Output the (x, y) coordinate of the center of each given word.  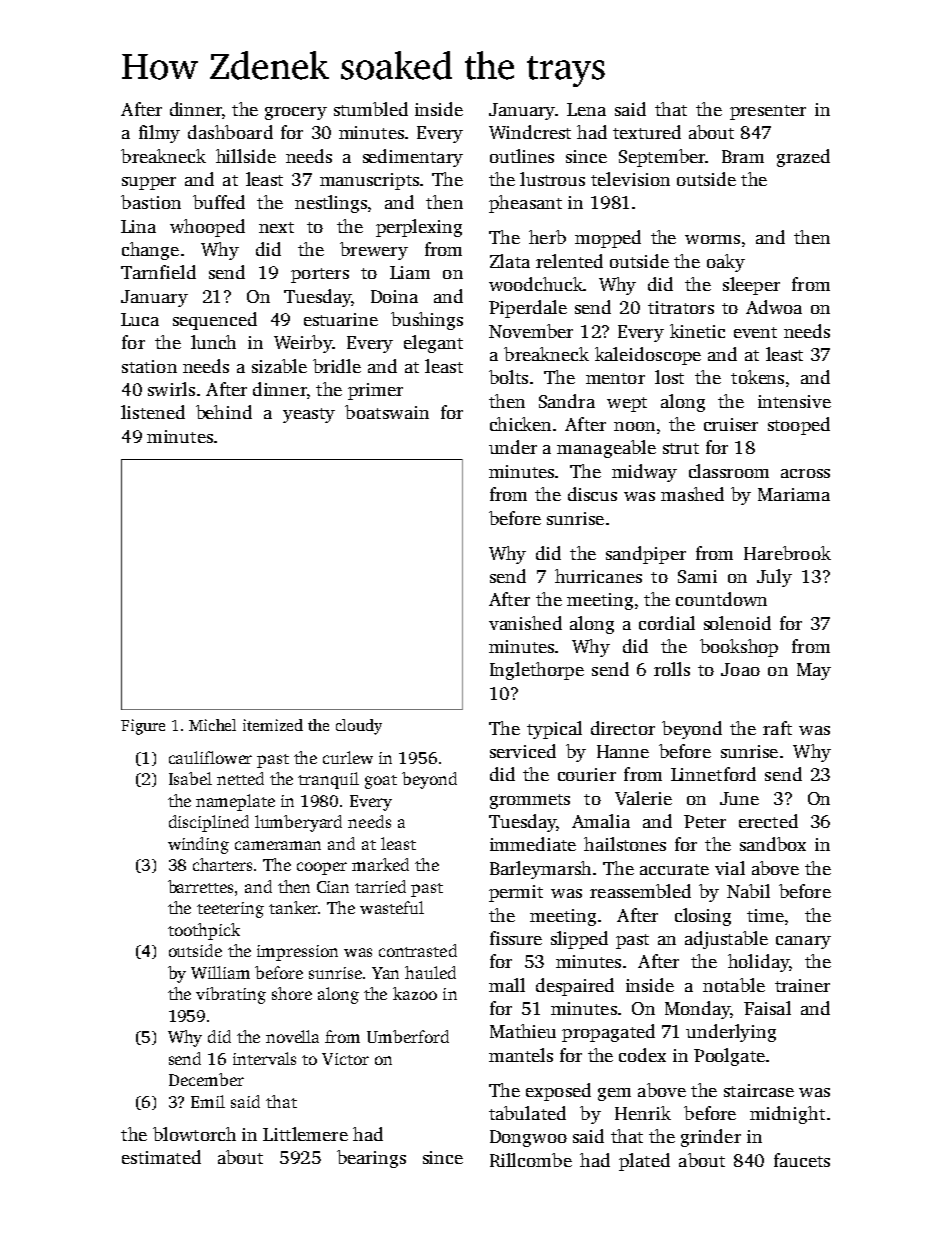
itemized (273, 725)
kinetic (697, 331)
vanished (525, 623)
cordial (667, 623)
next (276, 227)
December (206, 1079)
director (623, 728)
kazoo (415, 993)
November (531, 331)
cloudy (359, 727)
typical (554, 730)
